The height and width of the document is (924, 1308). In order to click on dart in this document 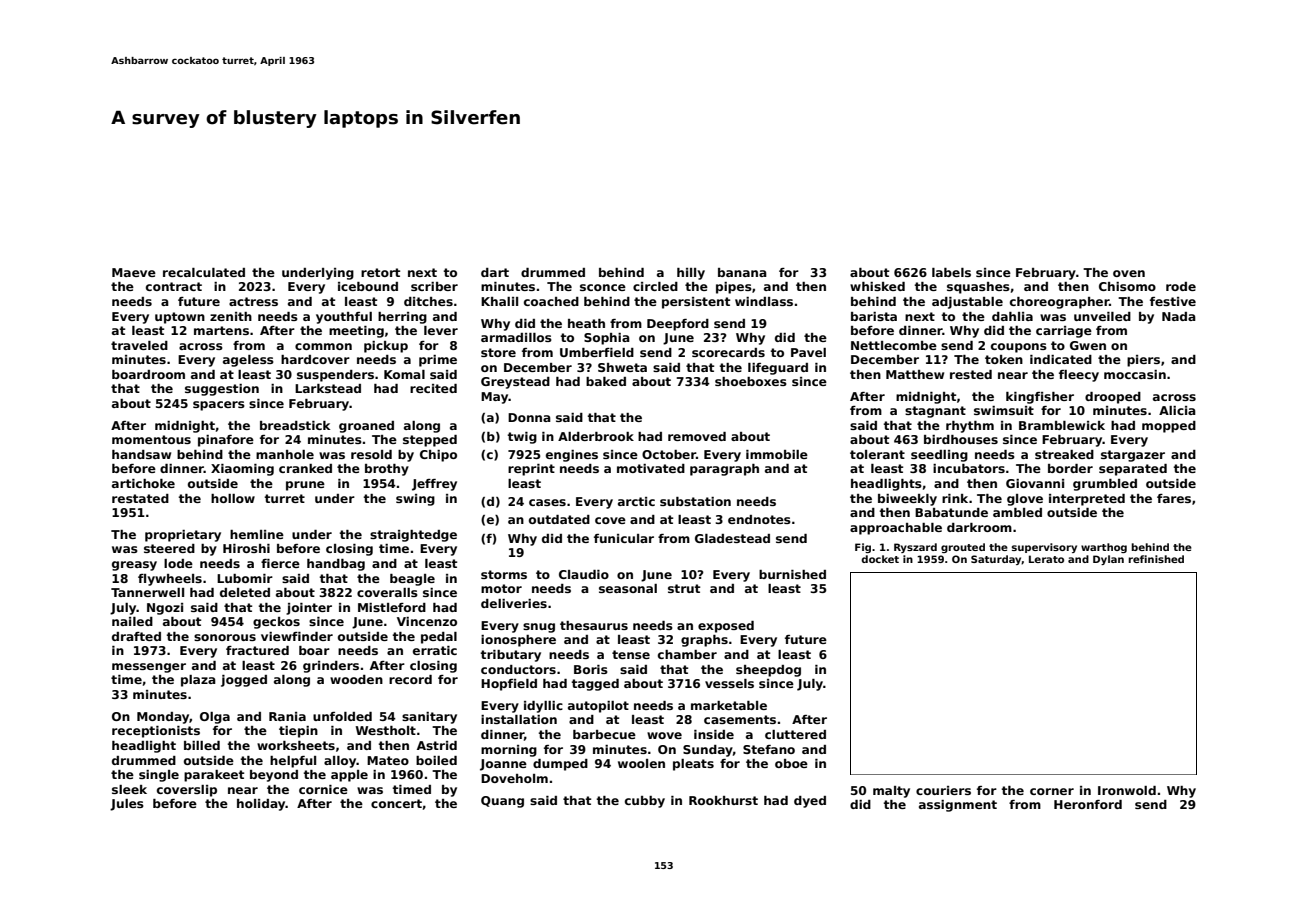, I will do `click(495, 272)`.
